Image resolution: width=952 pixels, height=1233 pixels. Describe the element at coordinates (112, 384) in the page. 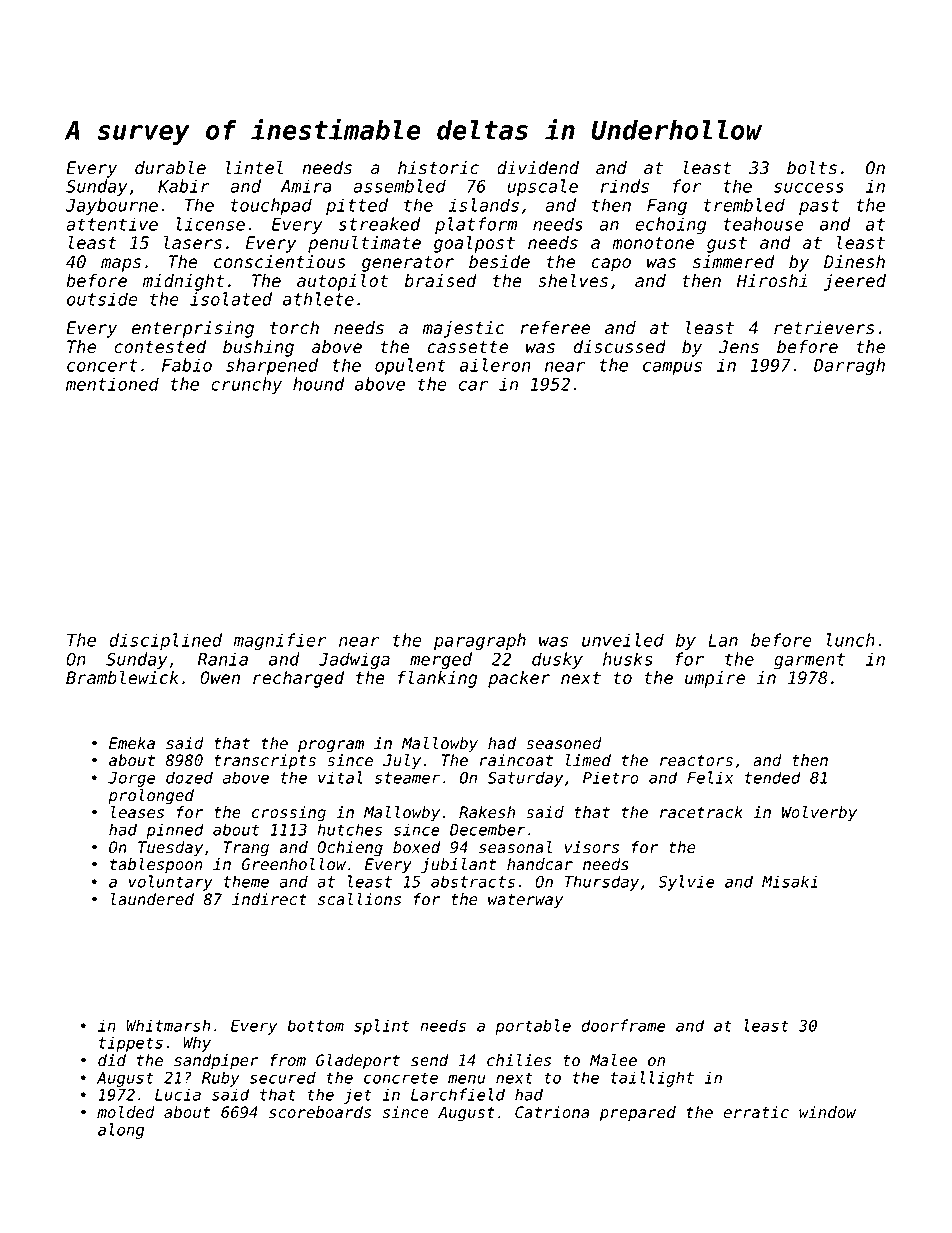

I see `mentioned` at that location.
